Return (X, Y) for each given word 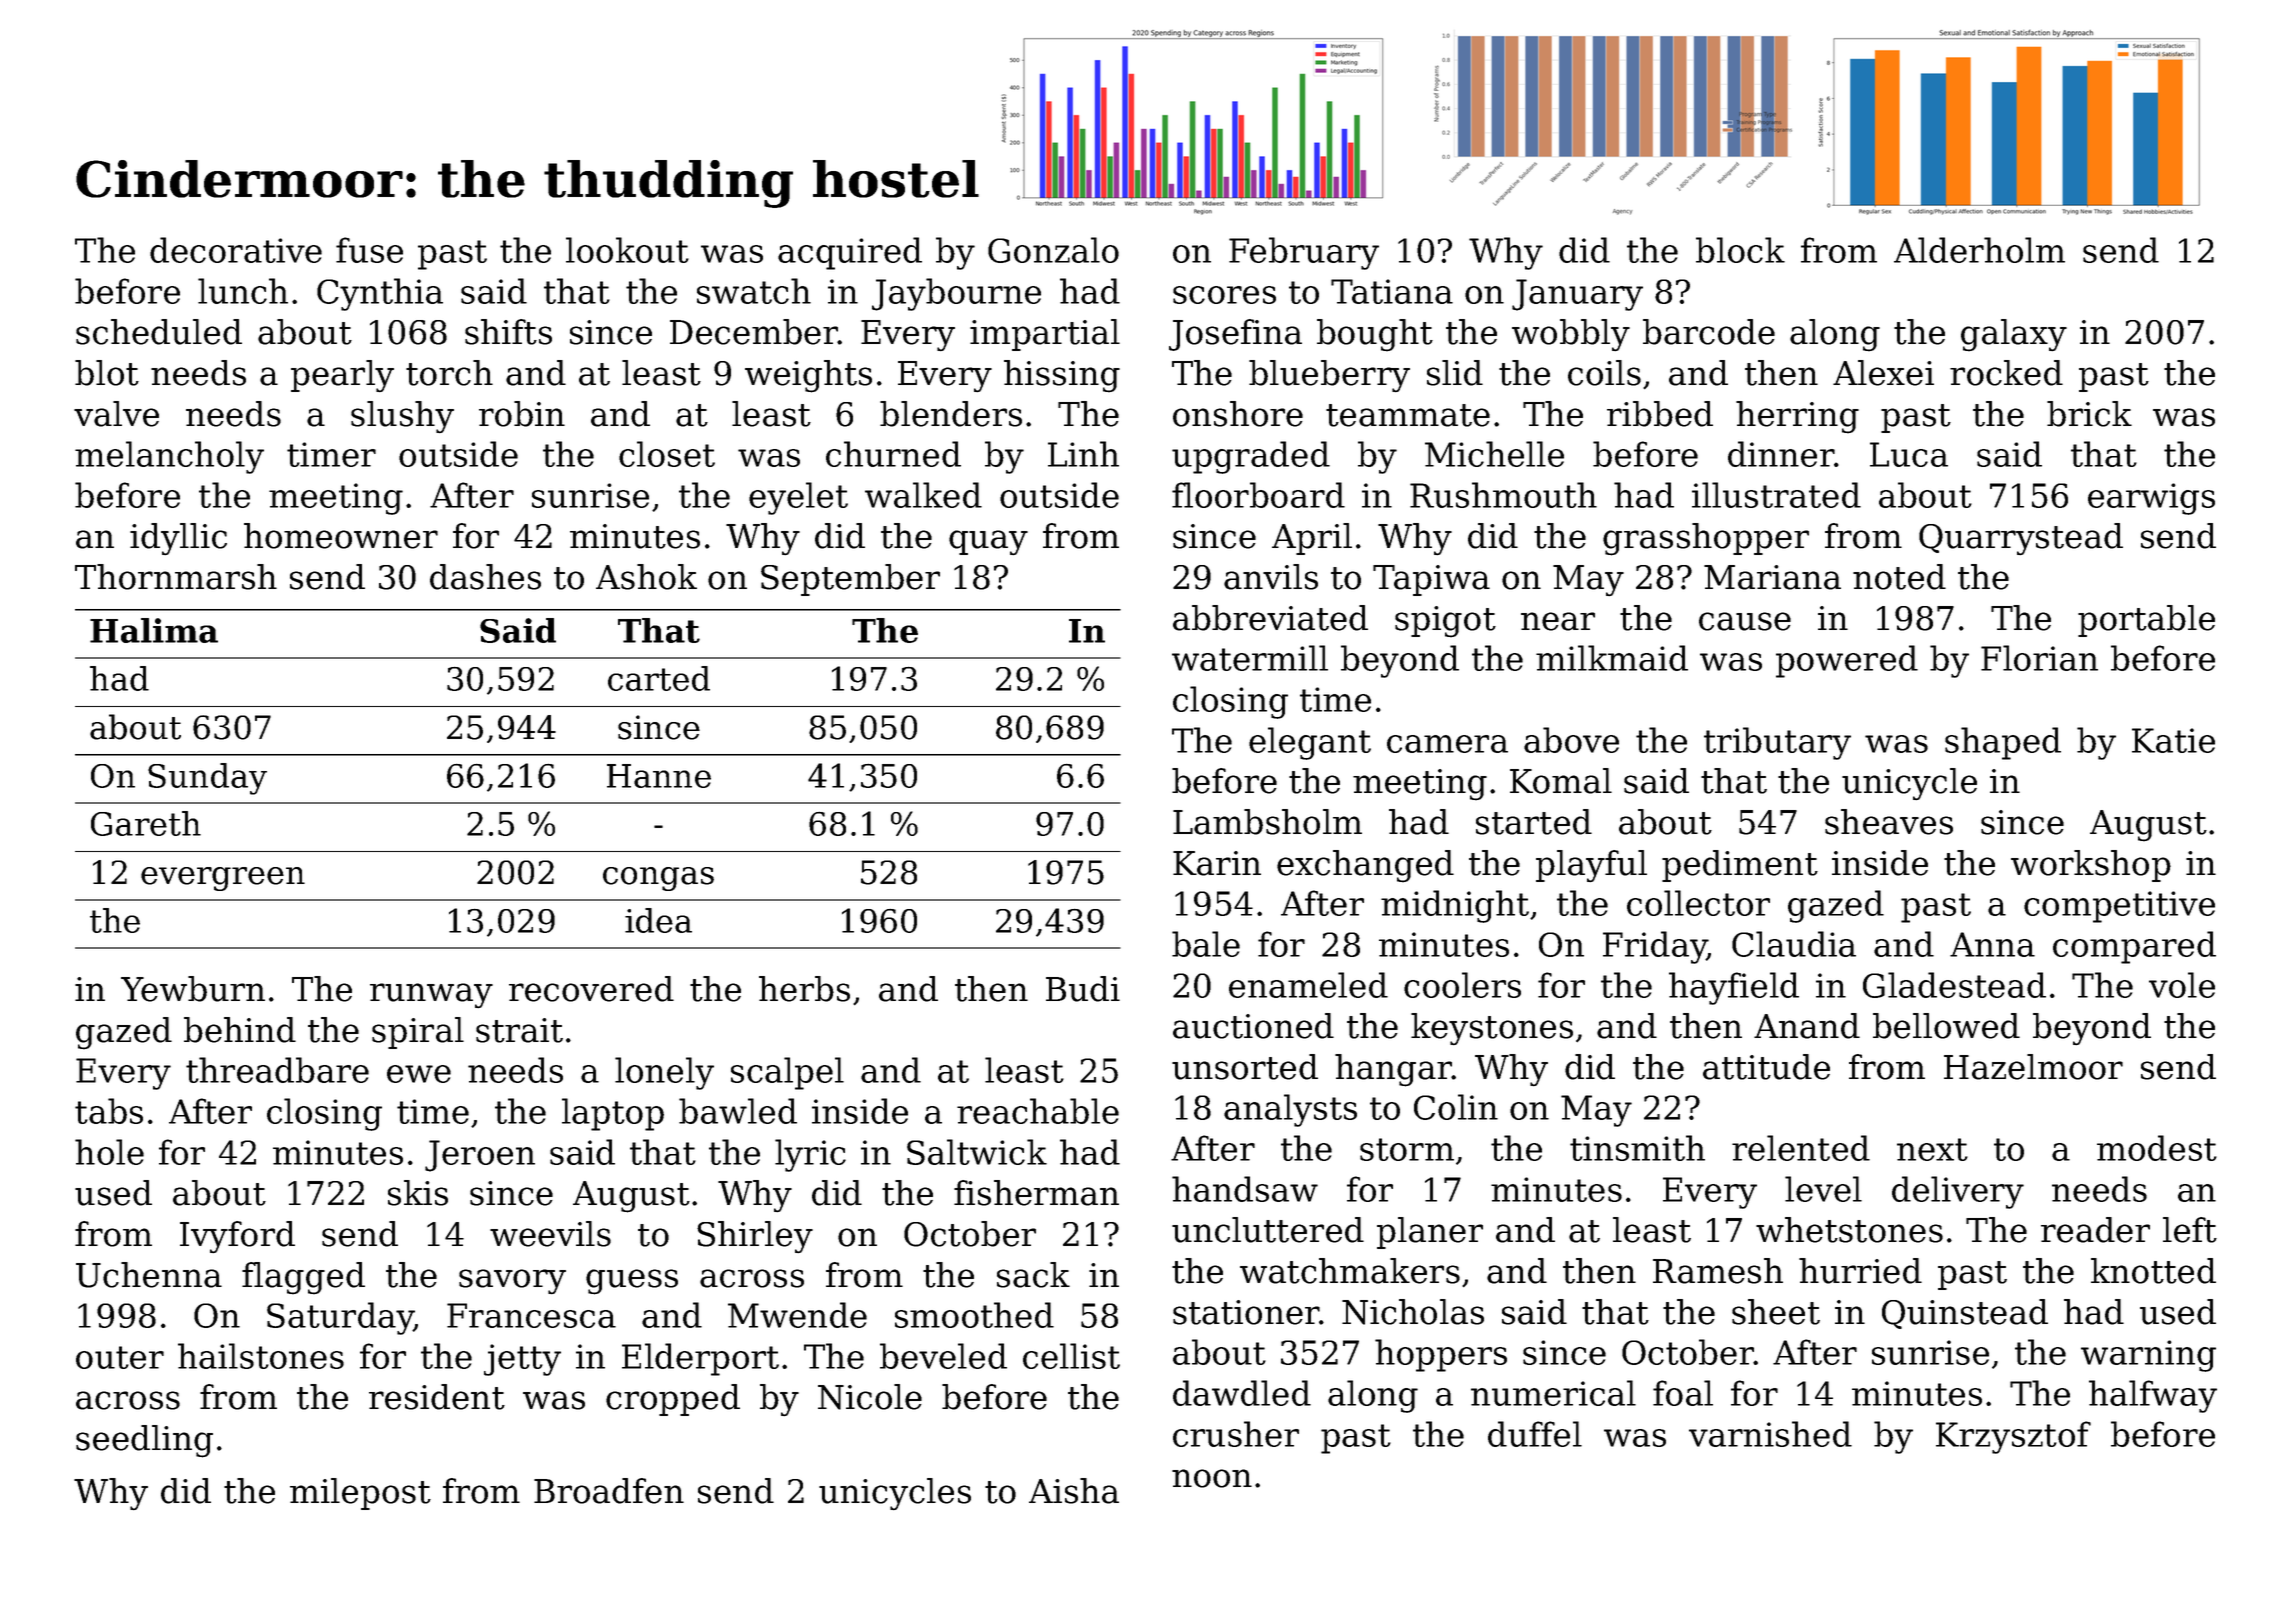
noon (1212, 1478)
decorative (236, 250)
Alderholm (1979, 250)
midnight (1455, 906)
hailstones (261, 1356)
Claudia (1794, 944)
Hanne (659, 776)
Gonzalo (1053, 250)
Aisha (1074, 1491)
